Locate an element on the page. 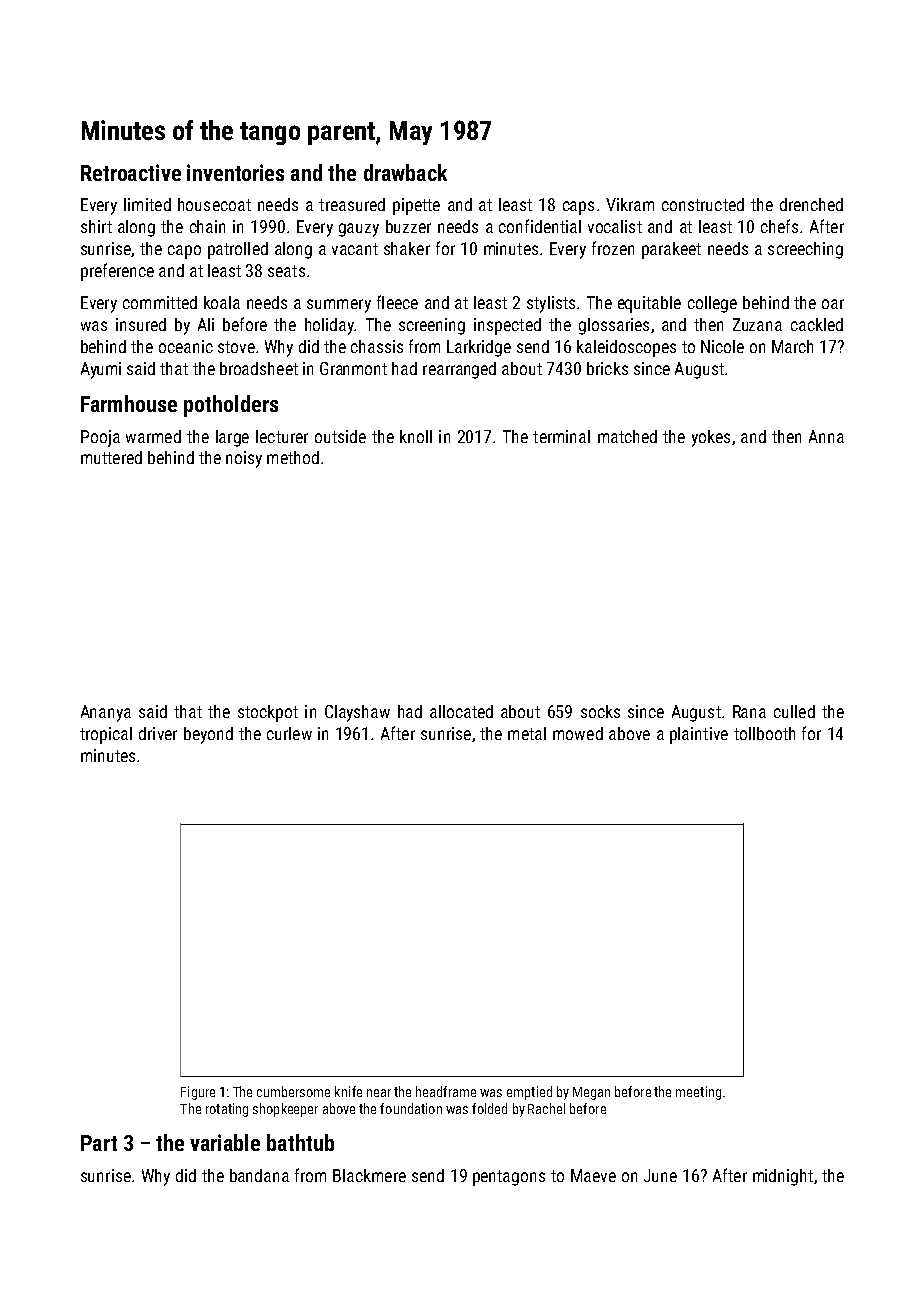 The width and height of the document is (924, 1308). Part is located at coordinates (99, 1143).
